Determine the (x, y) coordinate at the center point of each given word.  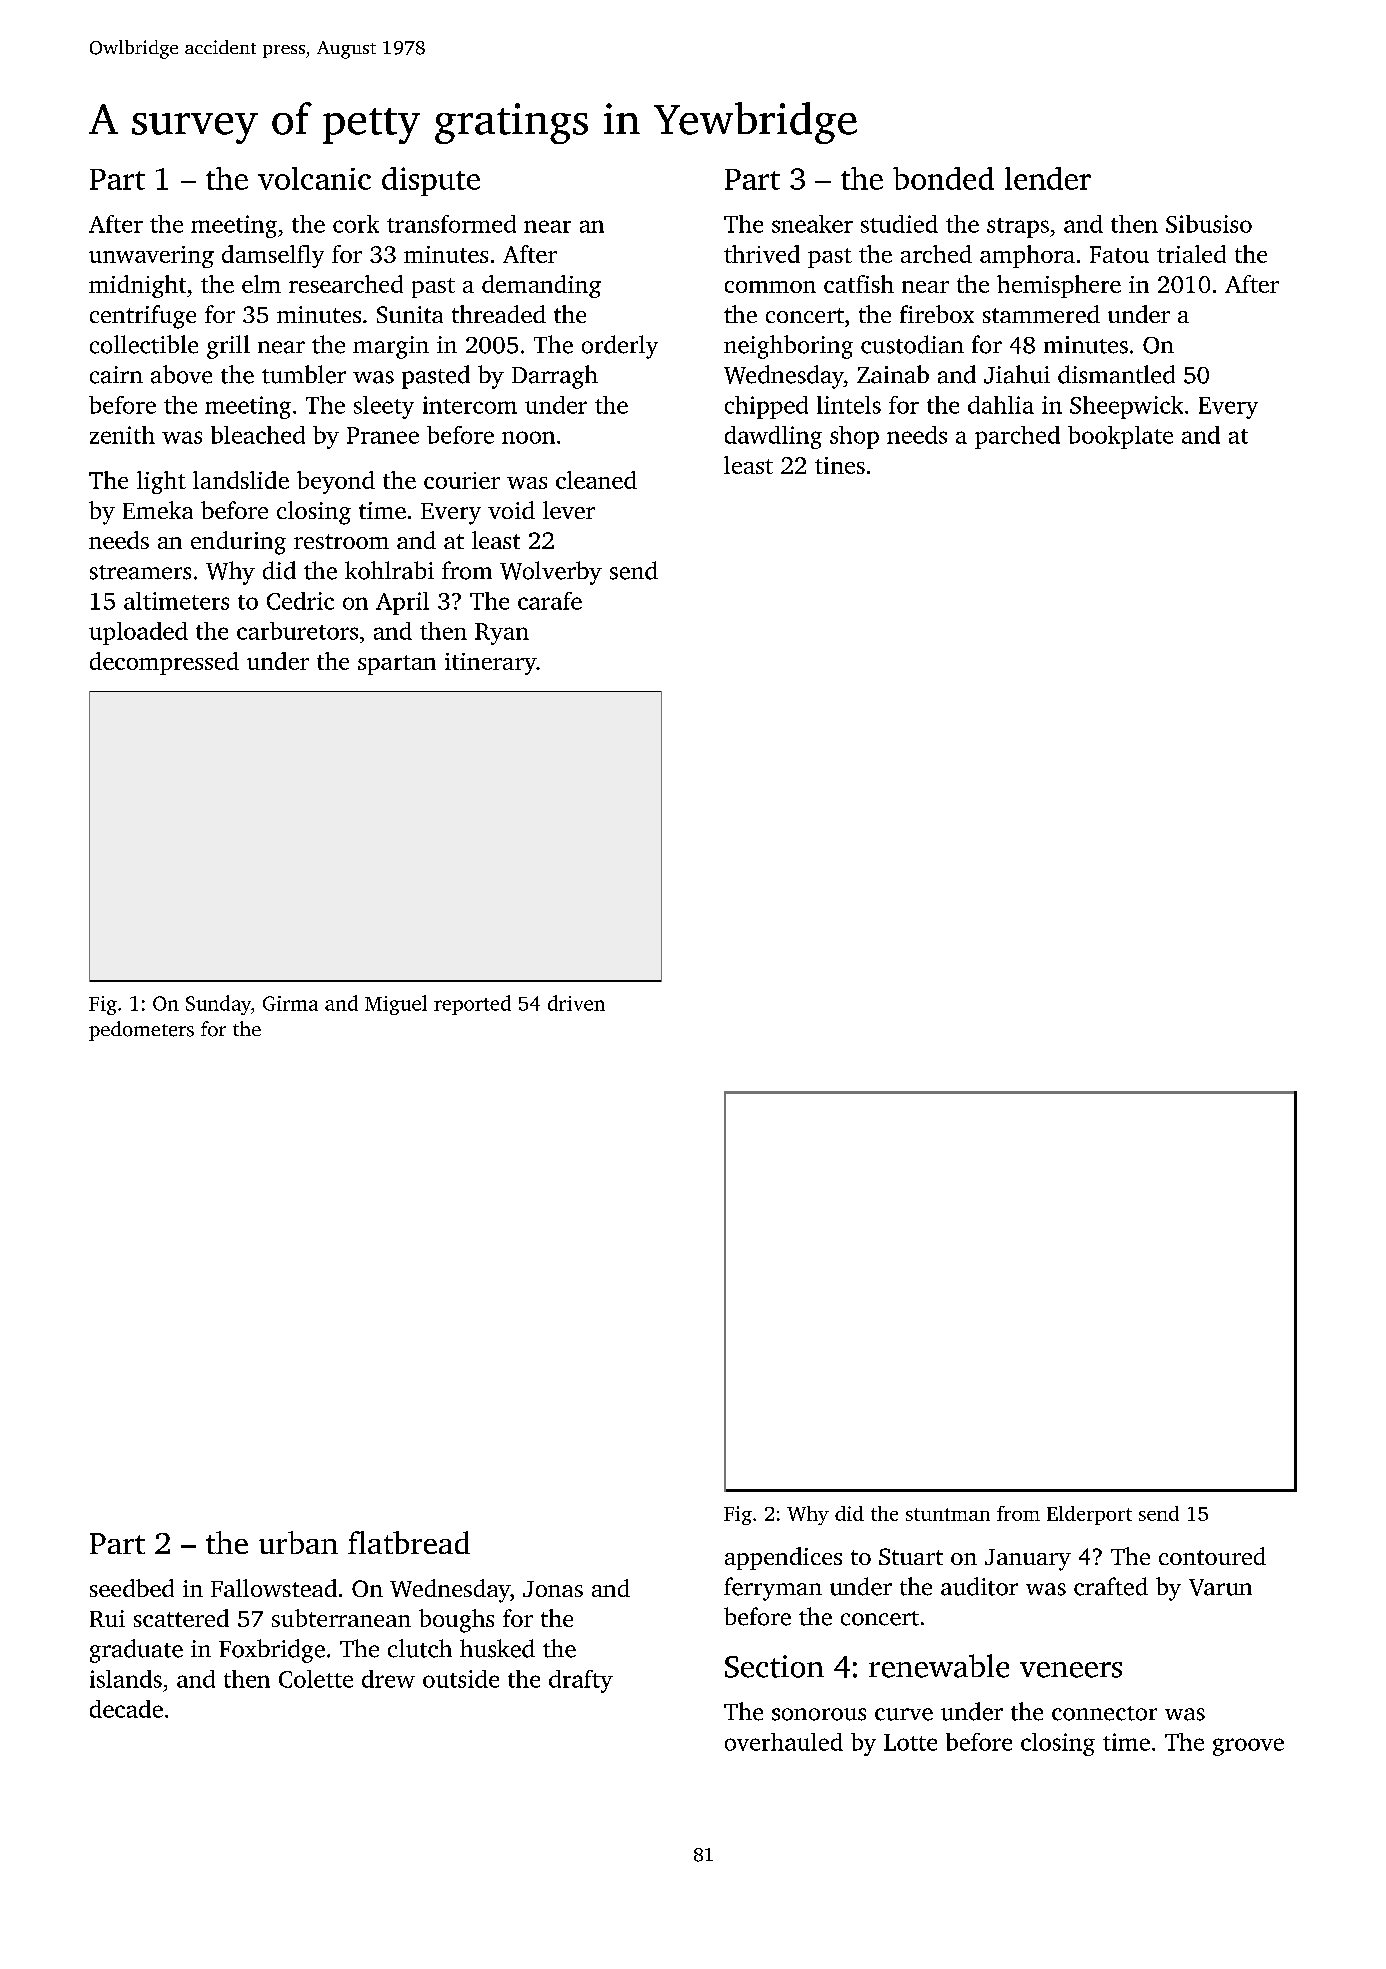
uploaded (138, 633)
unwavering (151, 257)
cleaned (596, 480)
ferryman (773, 1589)
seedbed (132, 1588)
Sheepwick (1126, 407)
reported (472, 1005)
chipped (766, 407)
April (402, 603)
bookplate (1120, 437)
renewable (939, 1666)
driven (576, 1003)
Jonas (553, 1589)
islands (126, 1679)
